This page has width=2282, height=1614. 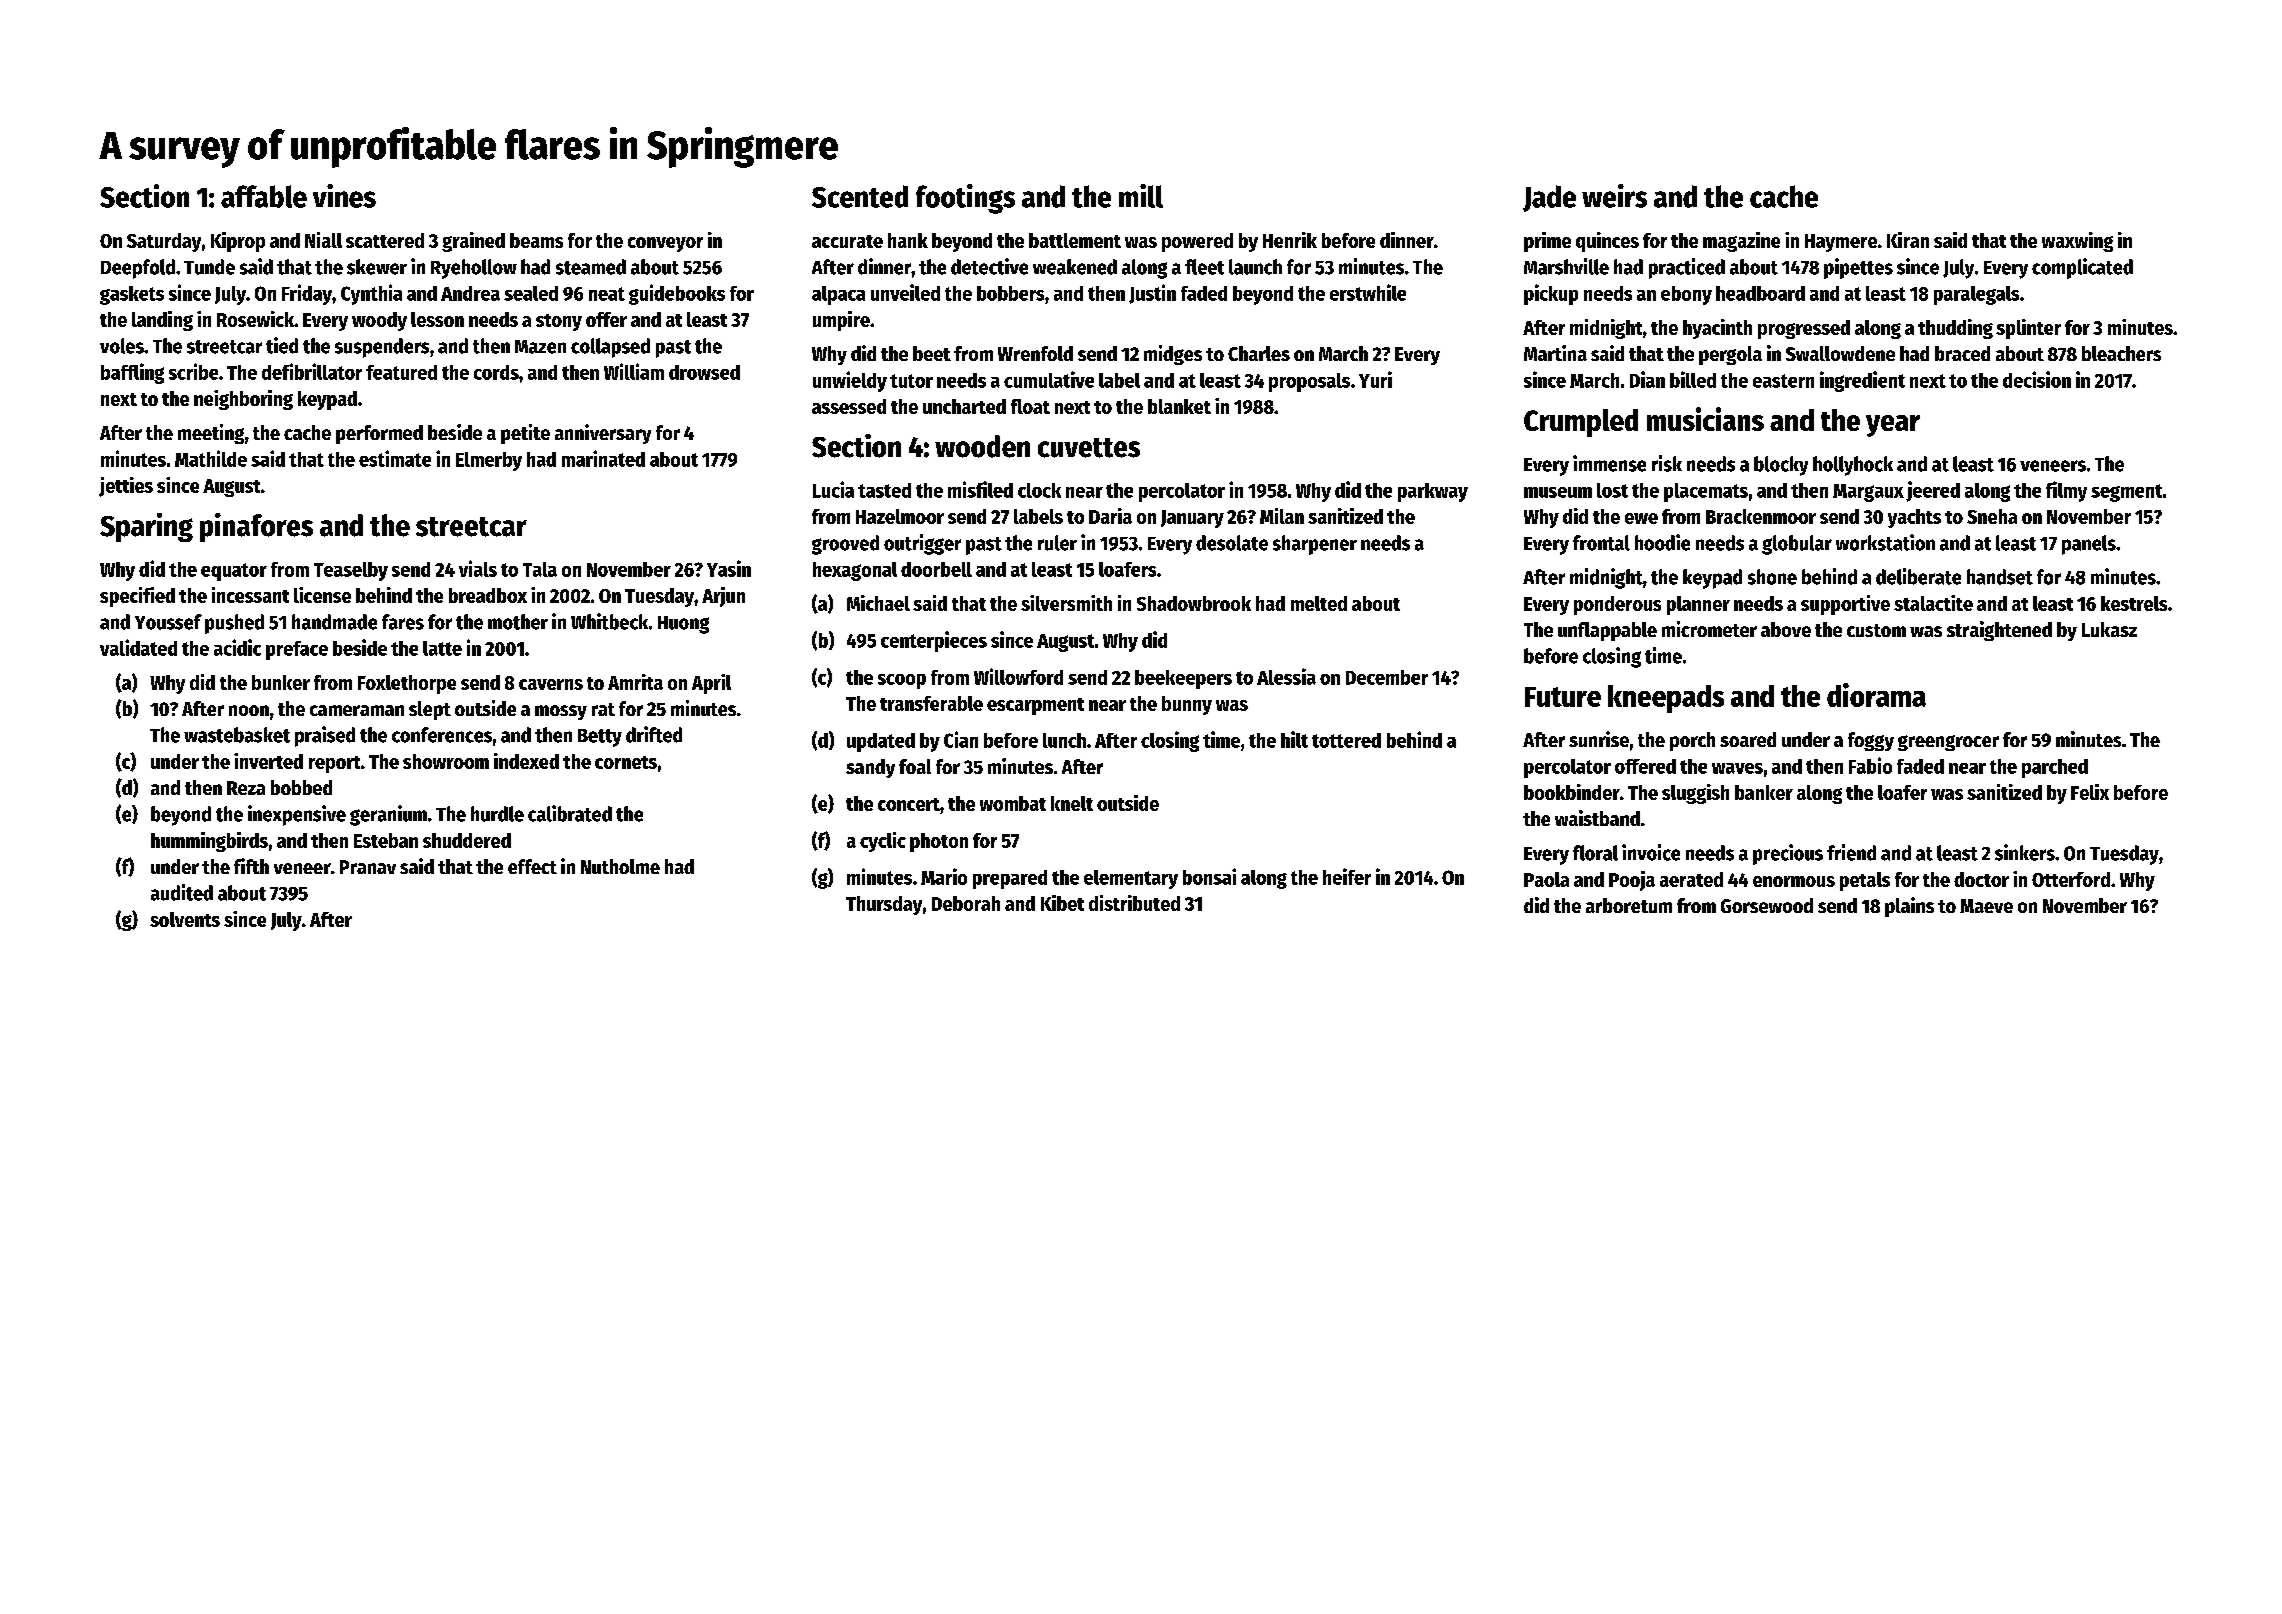 What do you see at coordinates (1607, 631) in the page?
I see `unflappable` at bounding box center [1607, 631].
